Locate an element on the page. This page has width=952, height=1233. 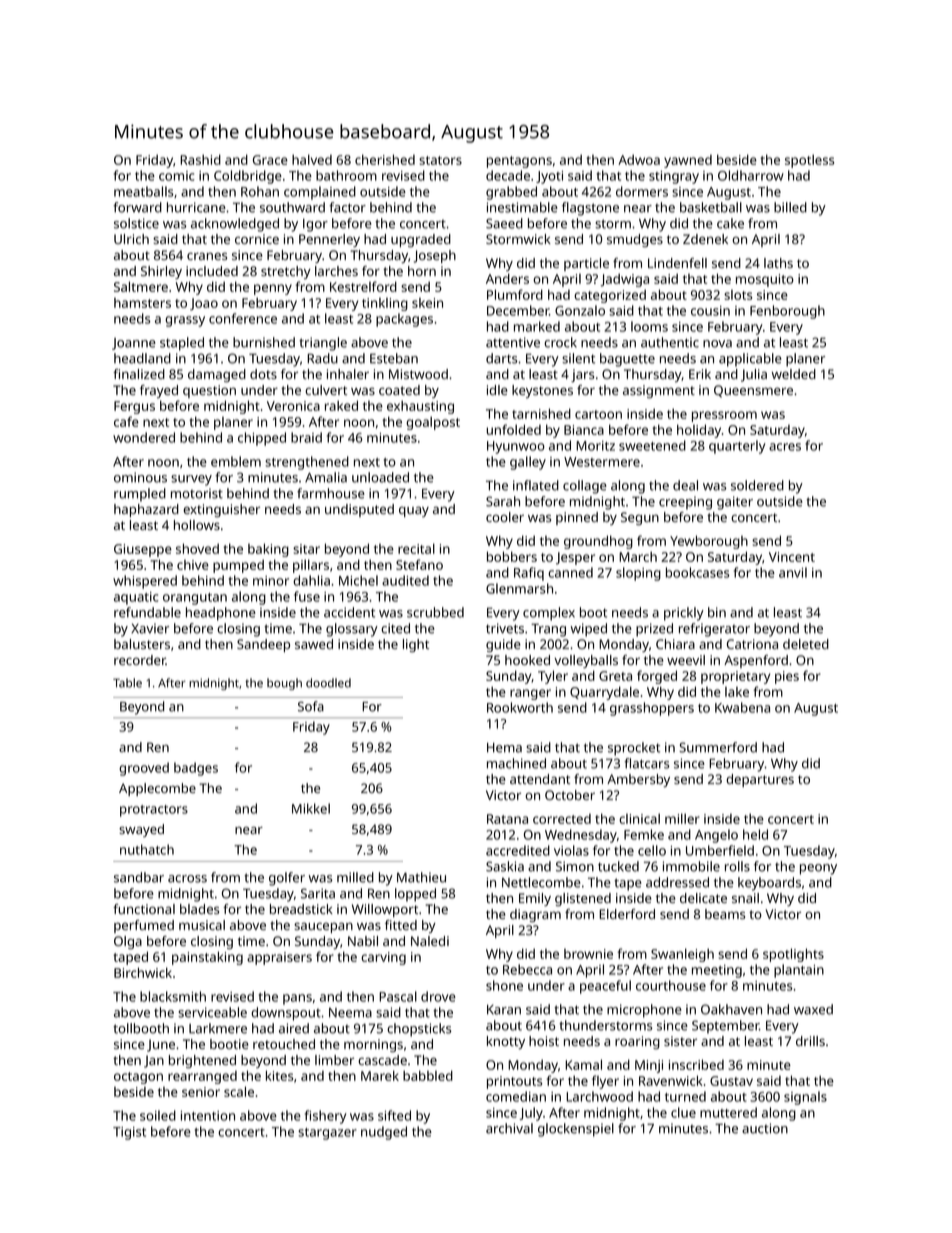
question is located at coordinates (209, 391).
